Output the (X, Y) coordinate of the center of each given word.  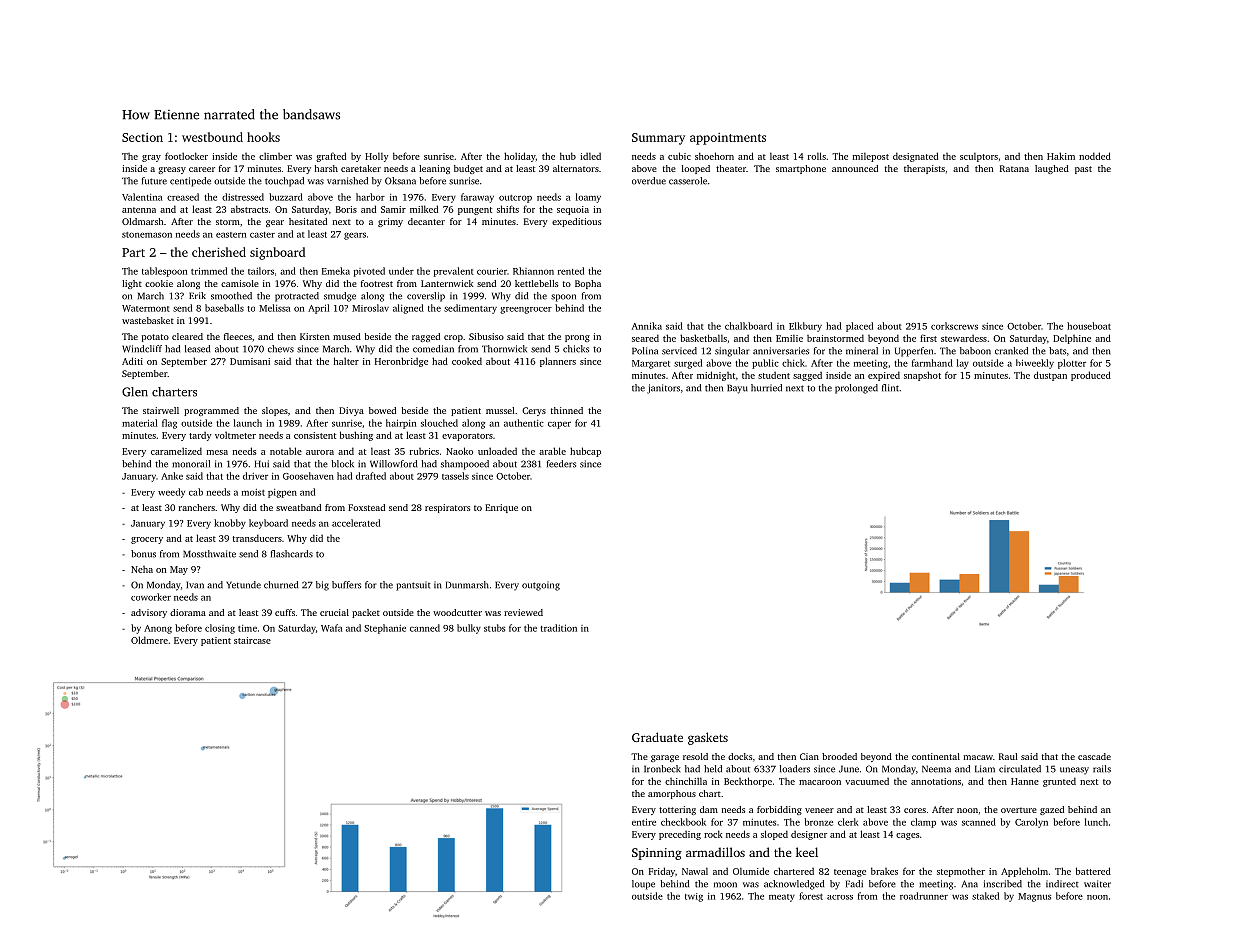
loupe (643, 885)
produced (1091, 376)
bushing (356, 436)
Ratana (1014, 168)
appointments (728, 139)
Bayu (737, 389)
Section (142, 137)
